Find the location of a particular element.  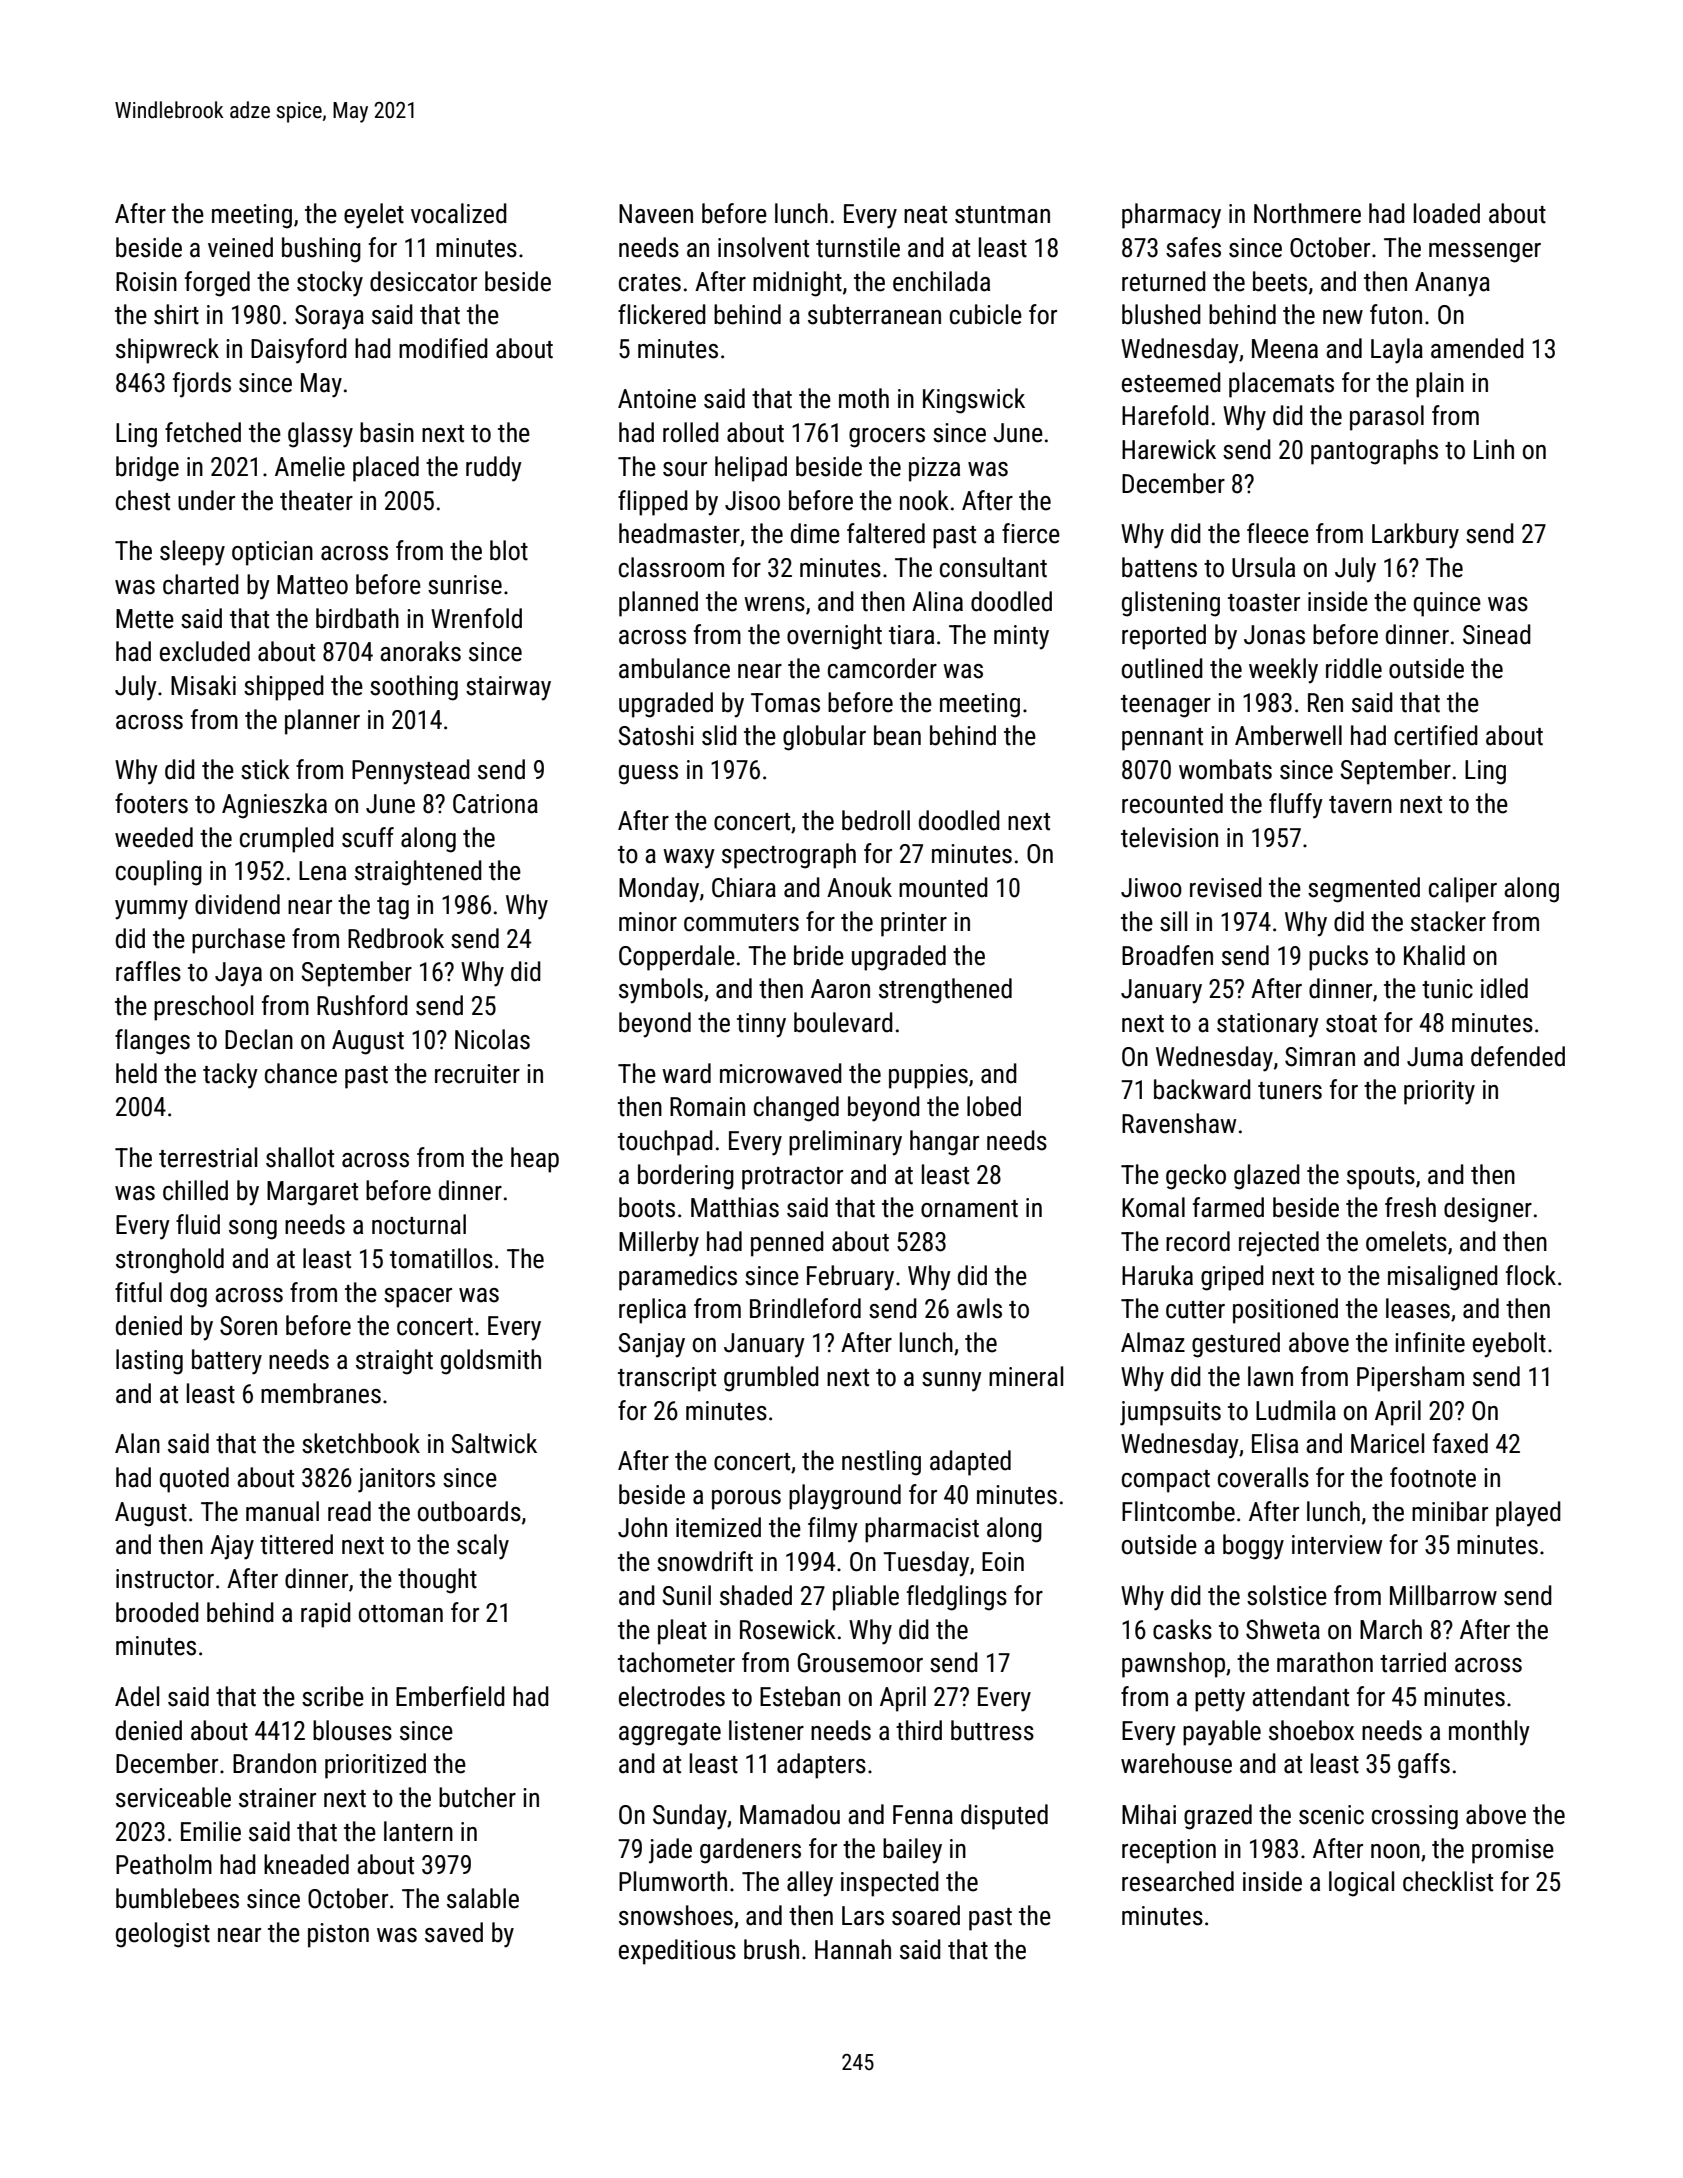

loaded is located at coordinates (1447, 213).
